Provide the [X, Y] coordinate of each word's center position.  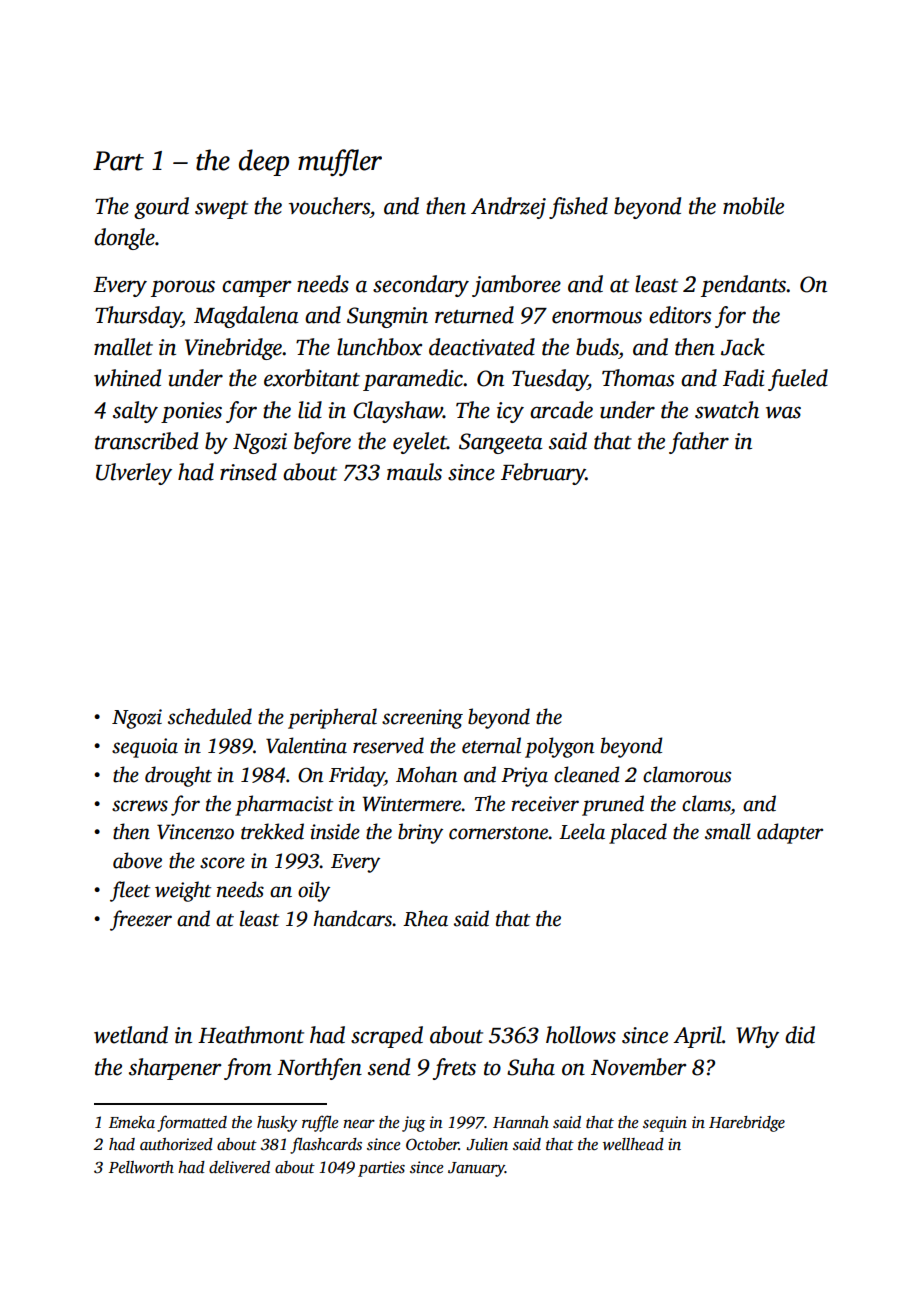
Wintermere [412, 804]
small [728, 831]
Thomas [638, 378]
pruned [613, 805]
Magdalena [246, 317]
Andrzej [508, 208]
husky [277, 1124]
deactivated [482, 347]
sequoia [145, 748]
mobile [753, 206]
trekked [272, 831]
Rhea [425, 918]
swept [221, 210]
